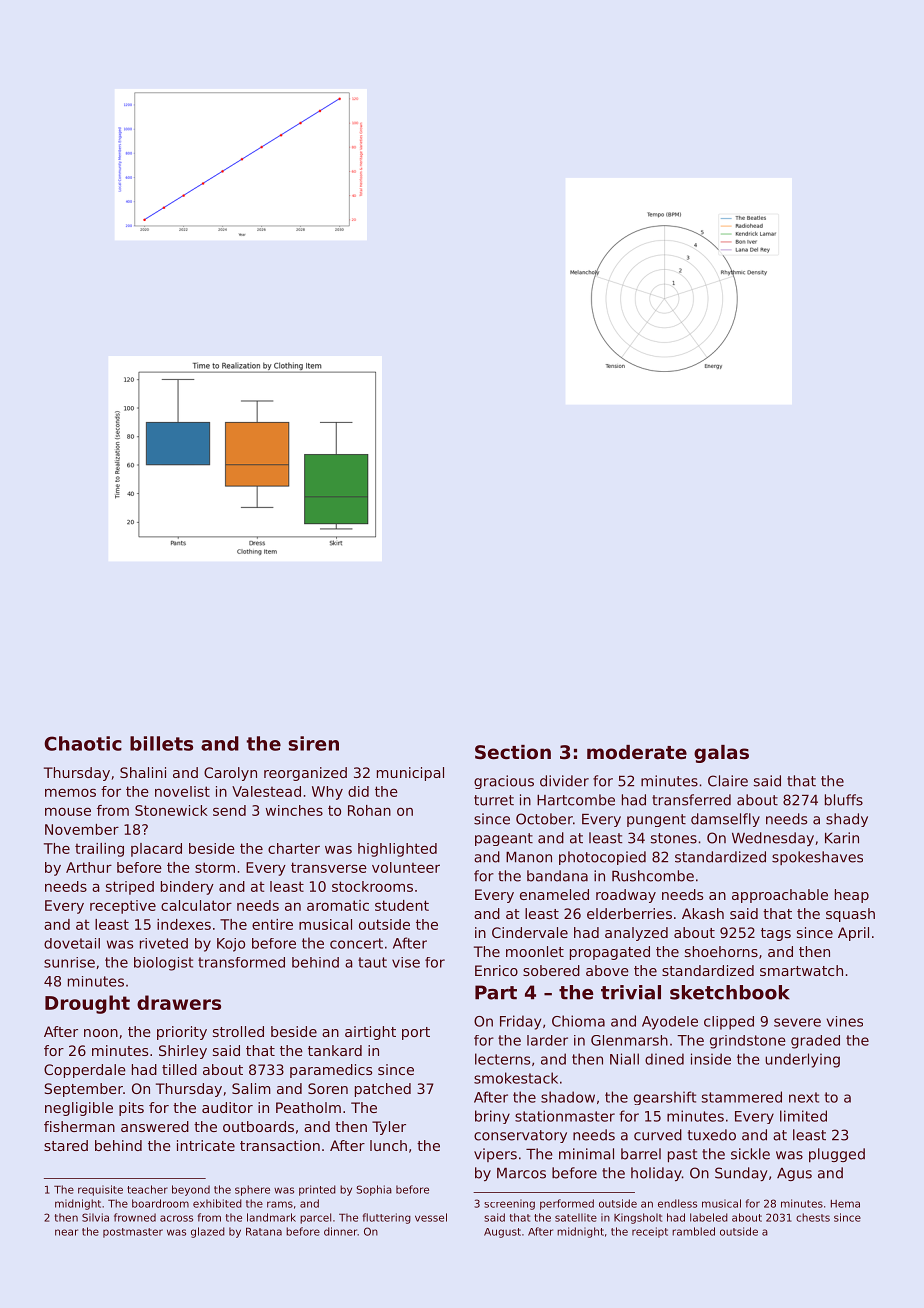 The width and height of the screenshot is (924, 1308). I want to click on riveted, so click(164, 943).
